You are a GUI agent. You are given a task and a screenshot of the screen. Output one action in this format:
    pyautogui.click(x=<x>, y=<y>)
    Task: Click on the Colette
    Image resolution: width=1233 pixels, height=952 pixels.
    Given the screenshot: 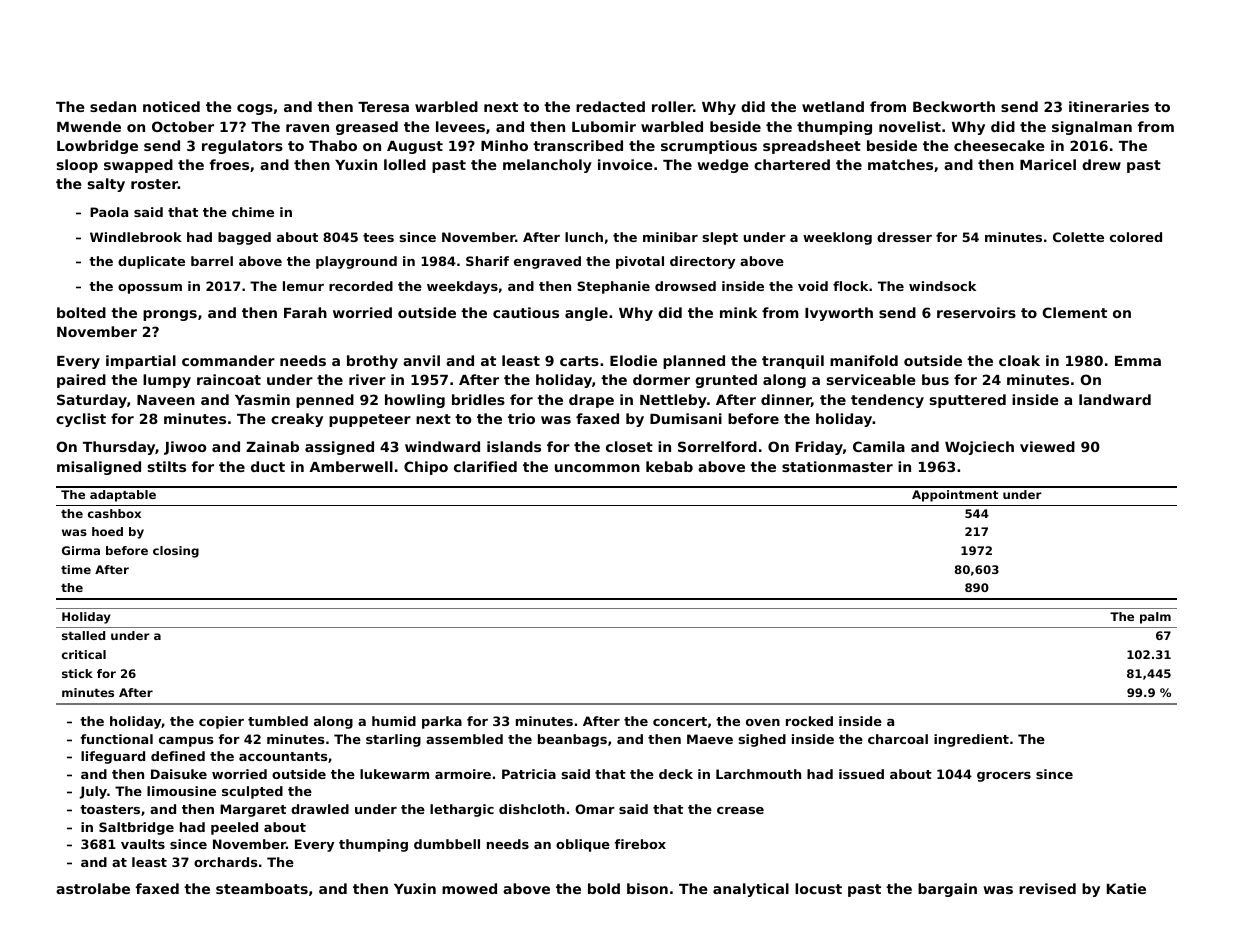 What is the action you would take?
    pyautogui.click(x=1078, y=237)
